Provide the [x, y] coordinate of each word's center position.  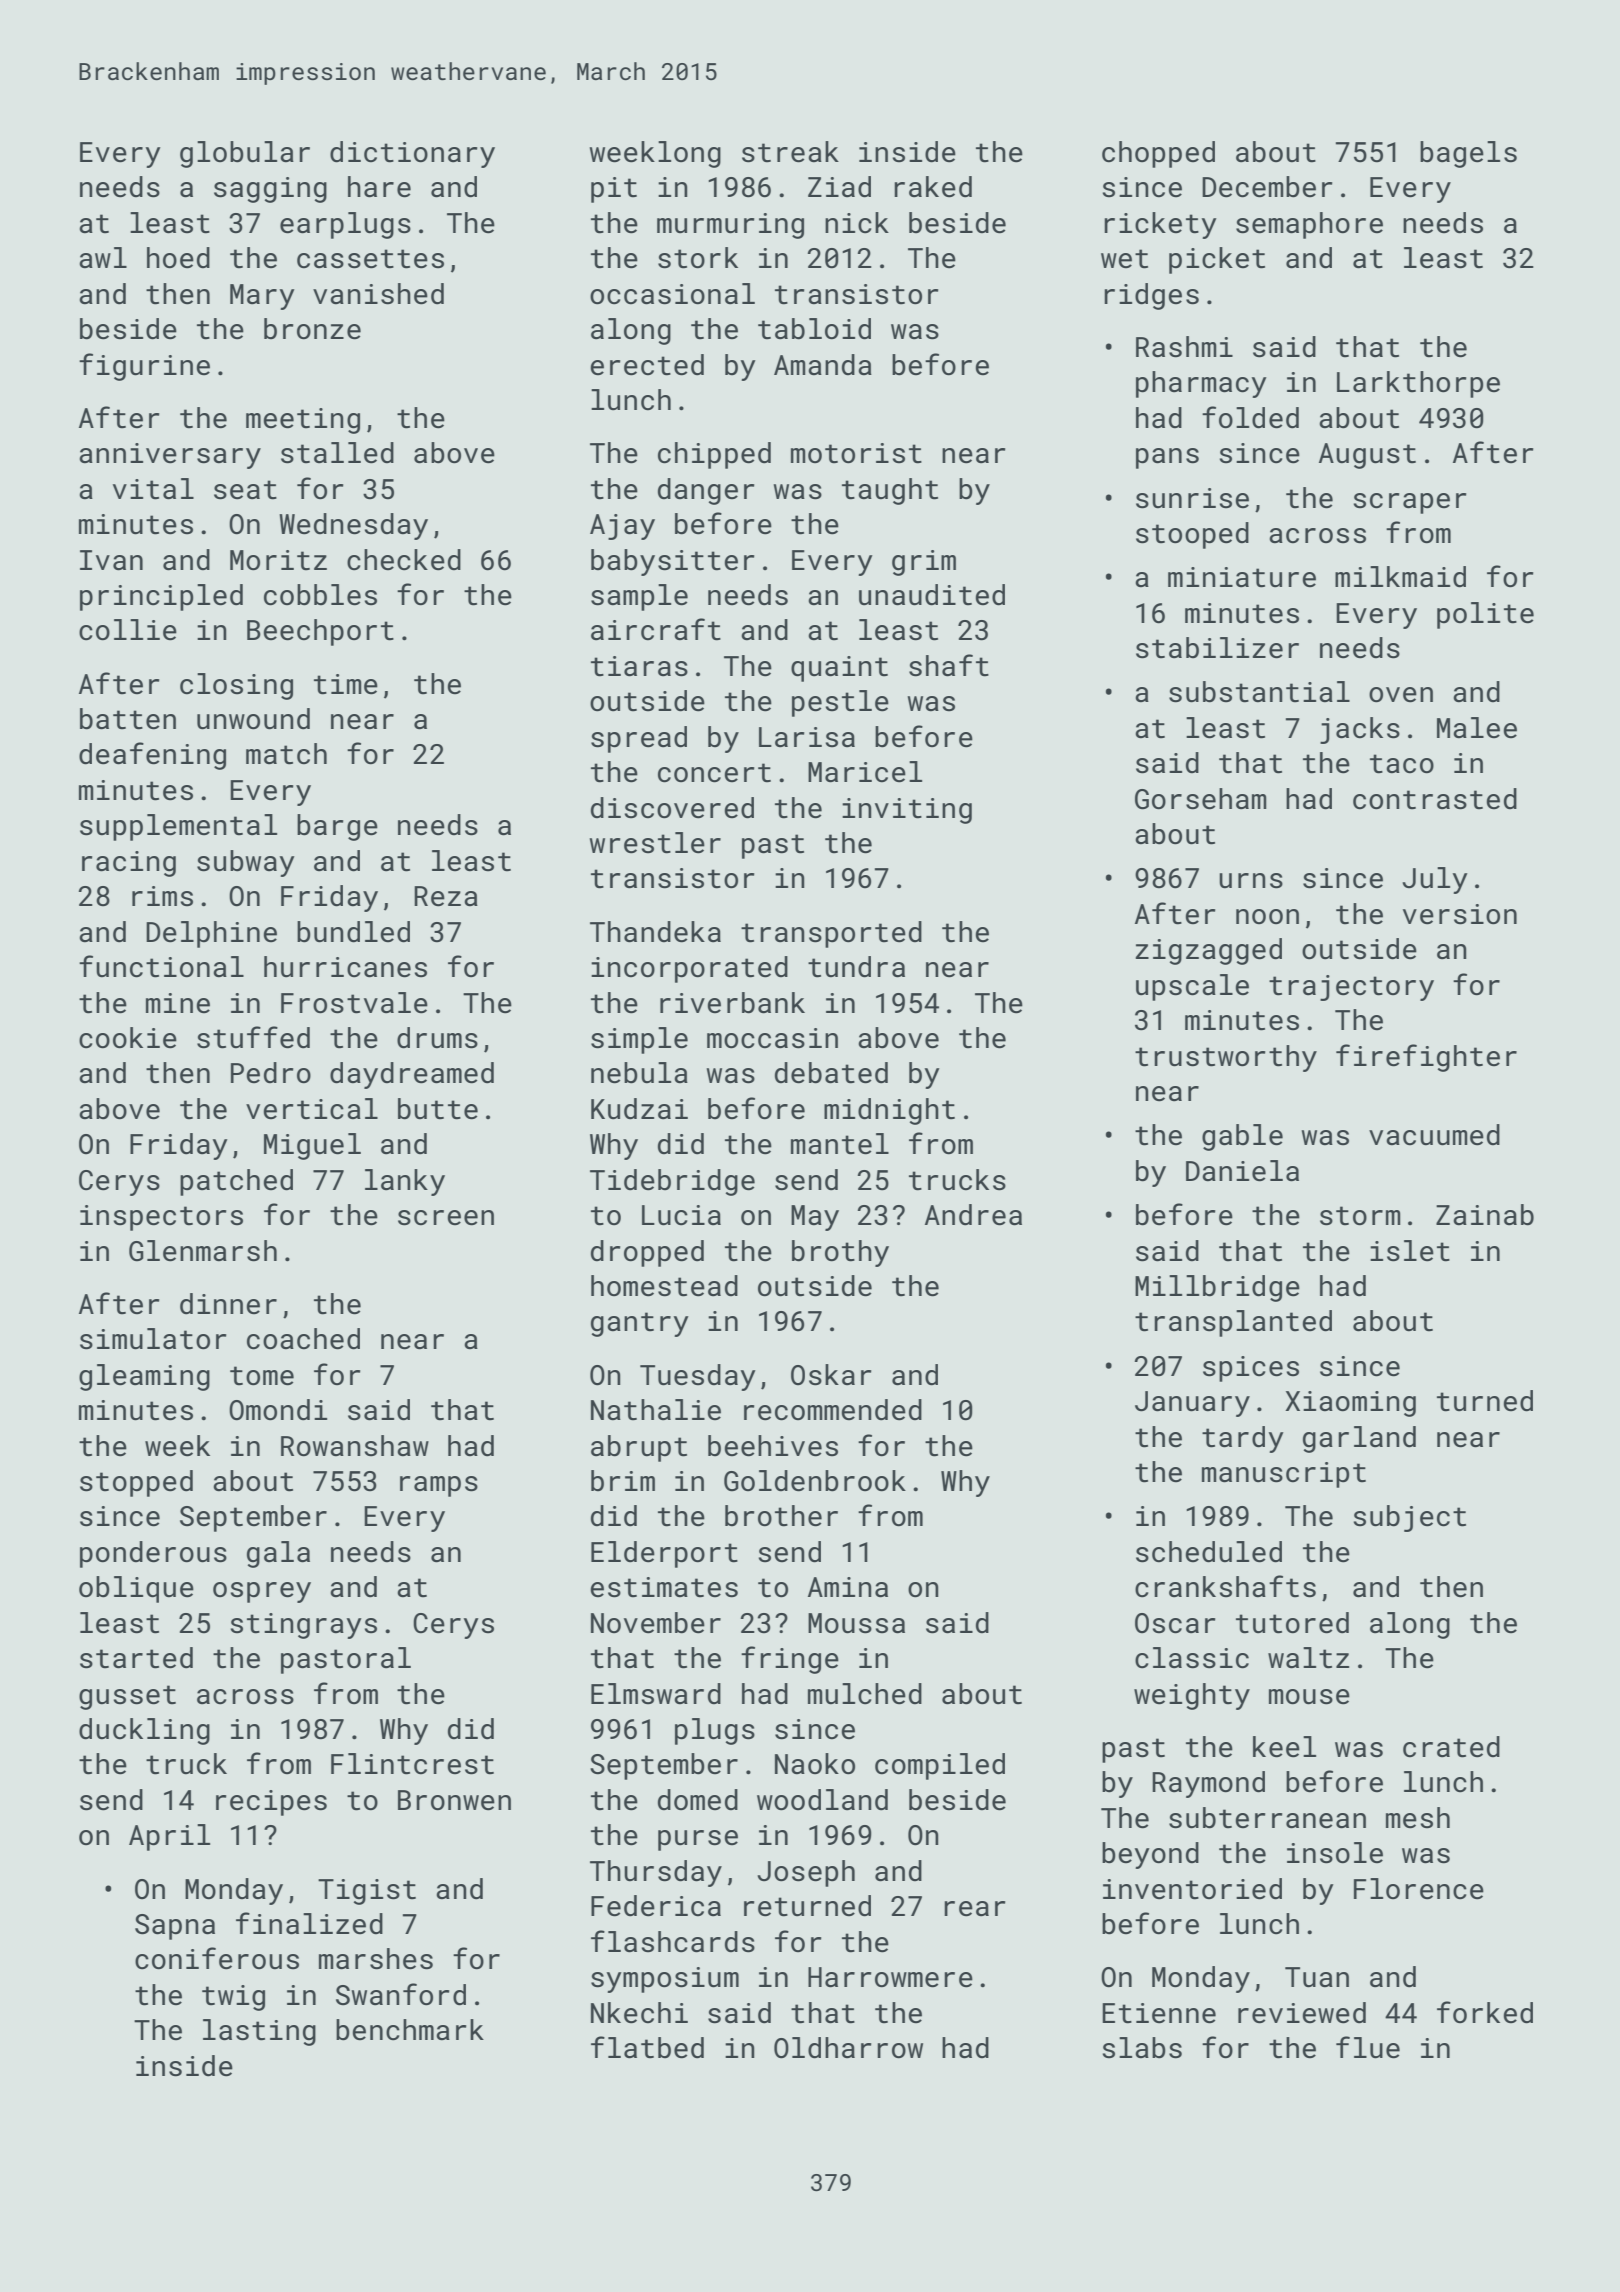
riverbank [732, 1003]
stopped [136, 1483]
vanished [378, 294]
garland [1359, 1439]
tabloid [814, 329]
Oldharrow [848, 2048]
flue [1368, 2047]
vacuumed [1434, 1135]
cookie [128, 1038]
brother [781, 1516]
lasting [259, 2032]
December [1267, 187]
